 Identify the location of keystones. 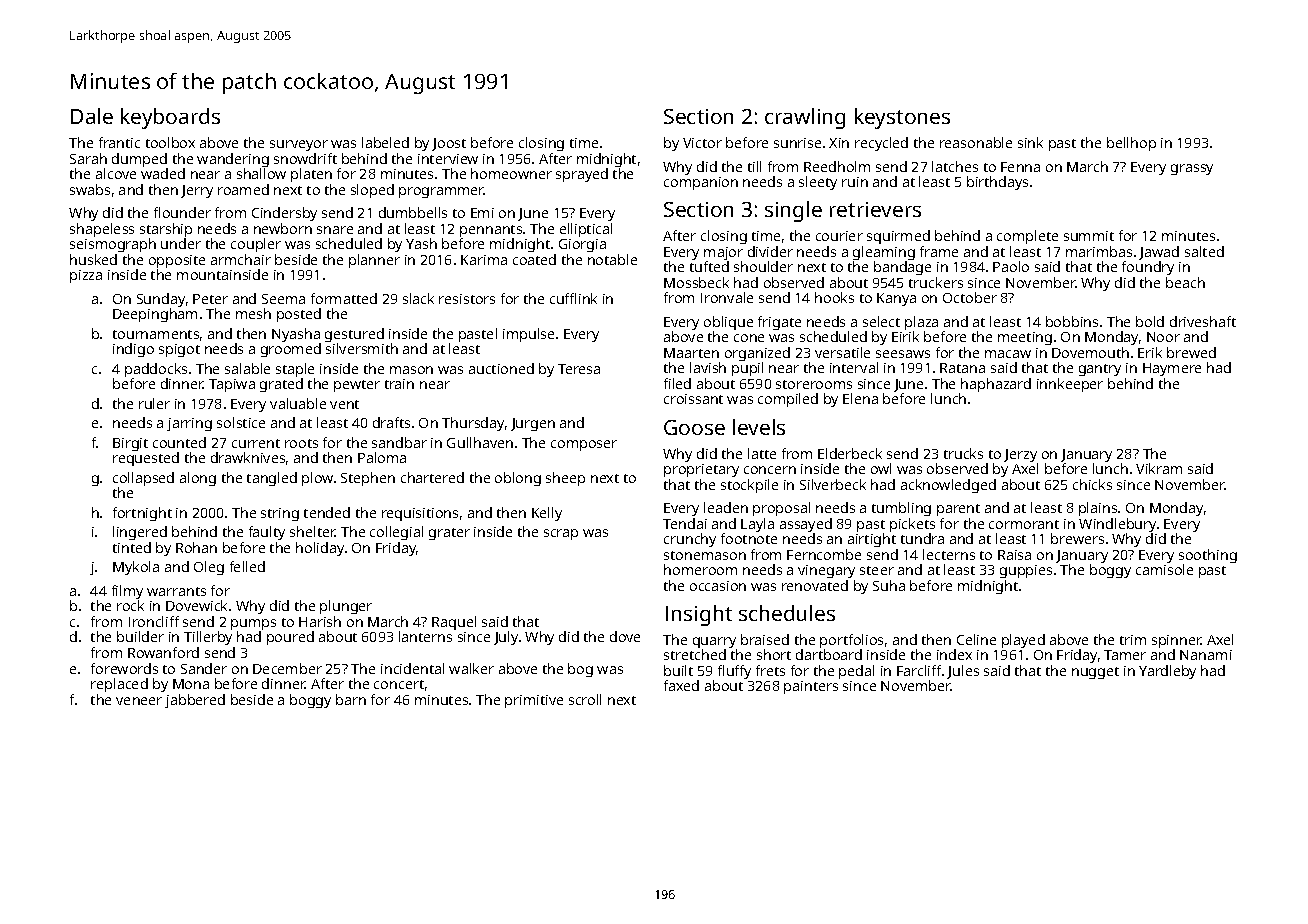
(902, 118).
